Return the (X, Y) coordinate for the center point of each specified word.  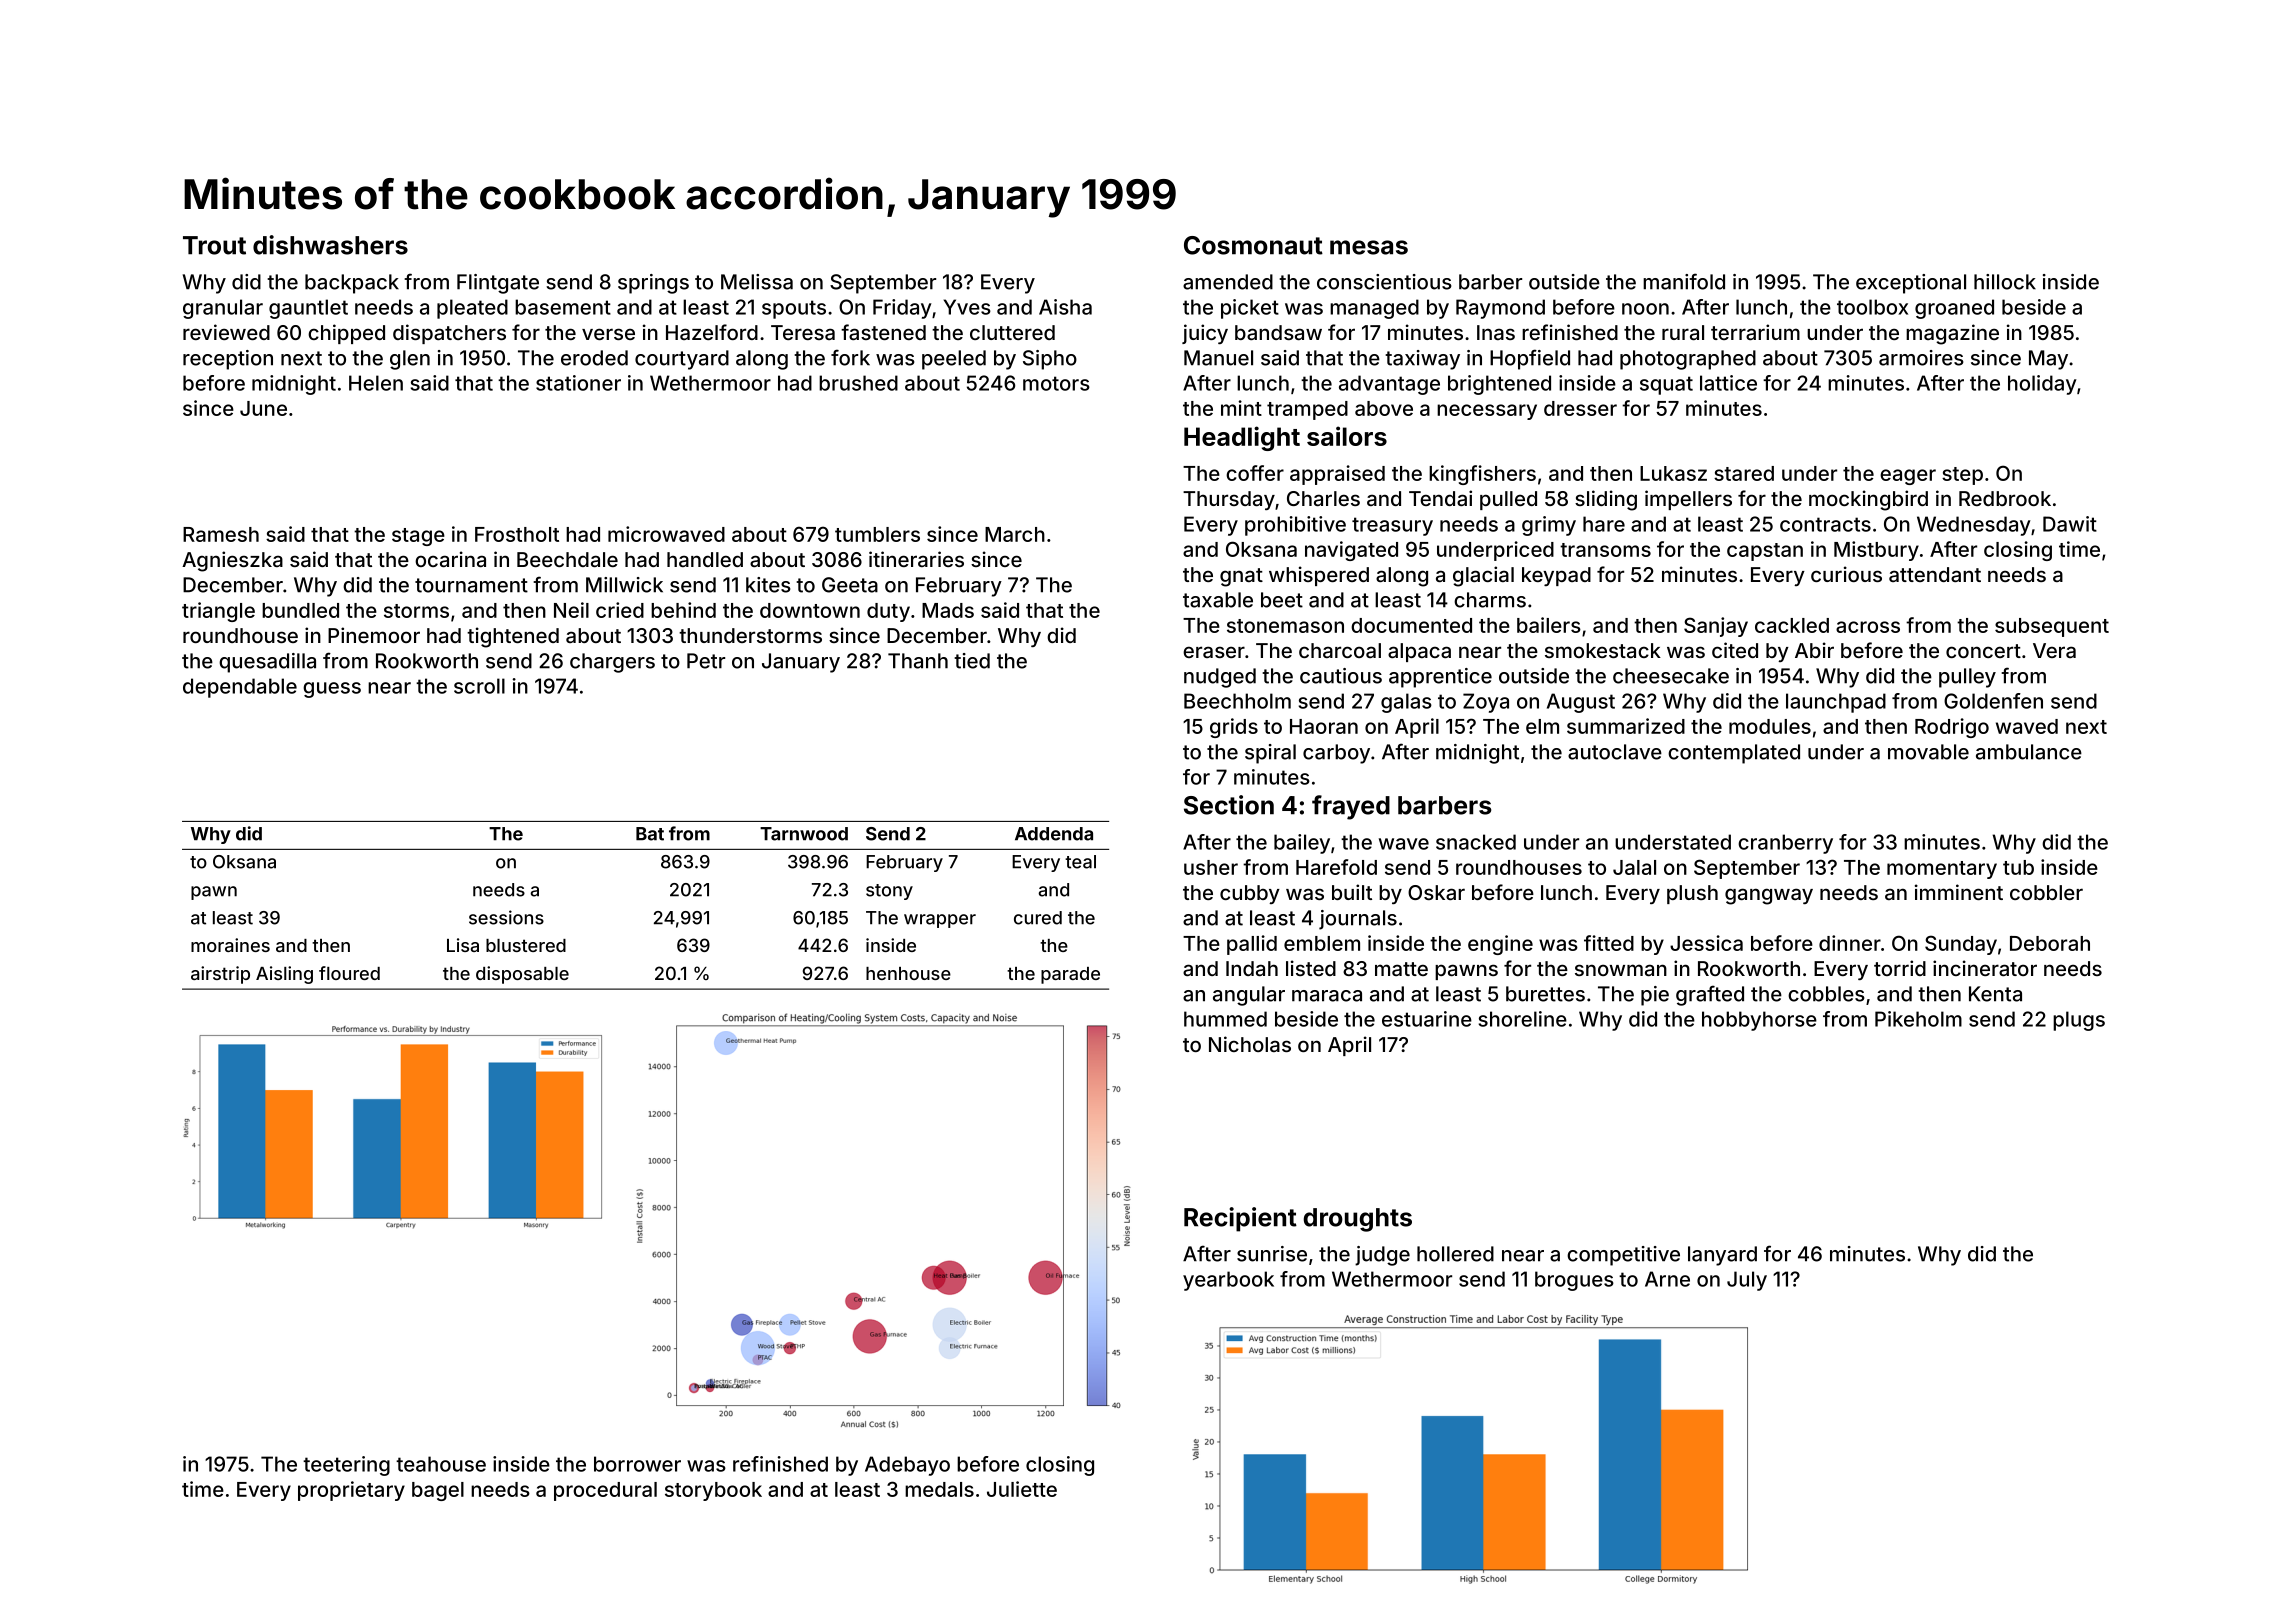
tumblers (877, 534)
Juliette (1022, 1489)
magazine (1952, 334)
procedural (605, 1491)
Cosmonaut (1253, 245)
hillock (2005, 282)
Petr (706, 661)
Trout (214, 245)
